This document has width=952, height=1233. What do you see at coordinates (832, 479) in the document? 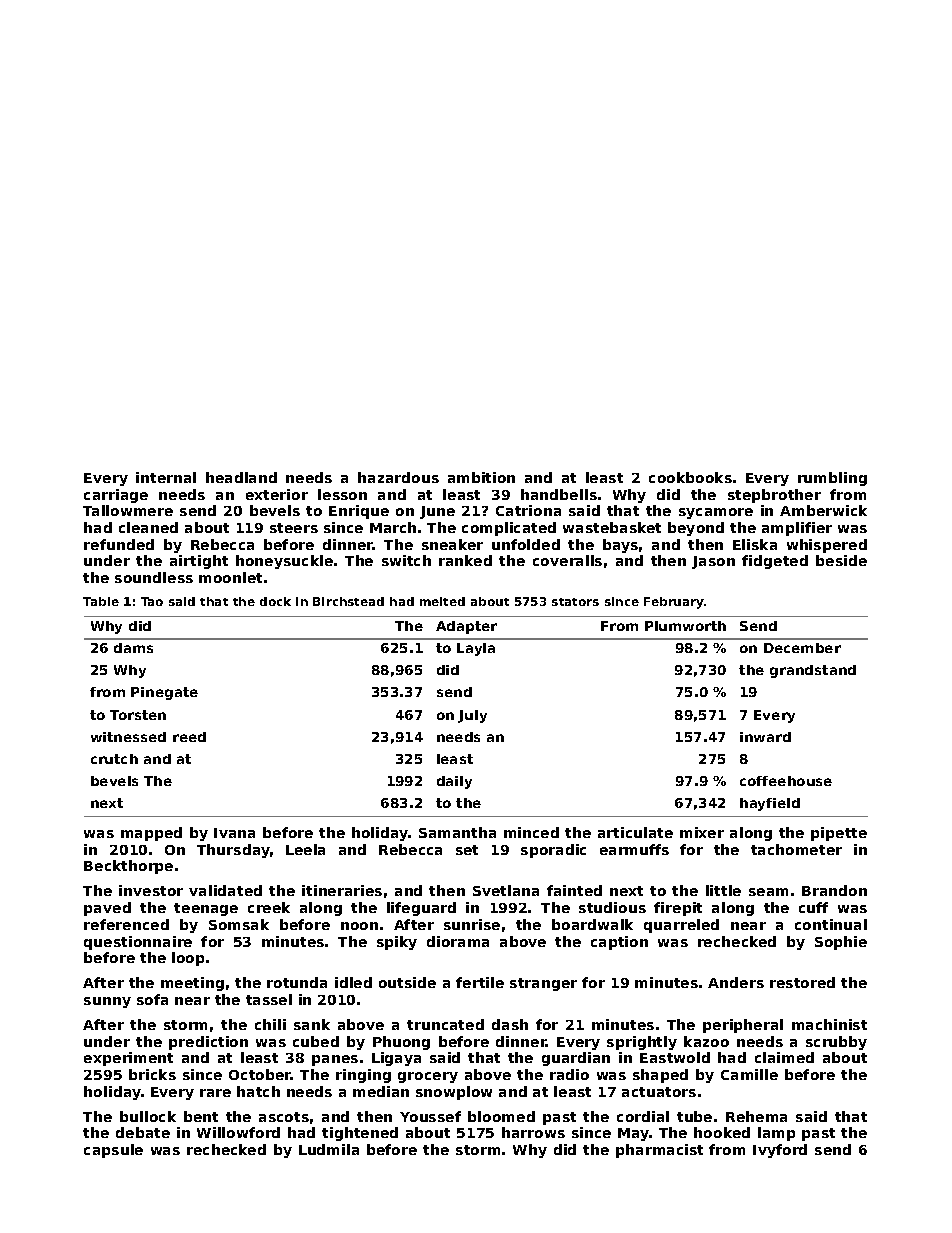
I see `rumbling` at bounding box center [832, 479].
